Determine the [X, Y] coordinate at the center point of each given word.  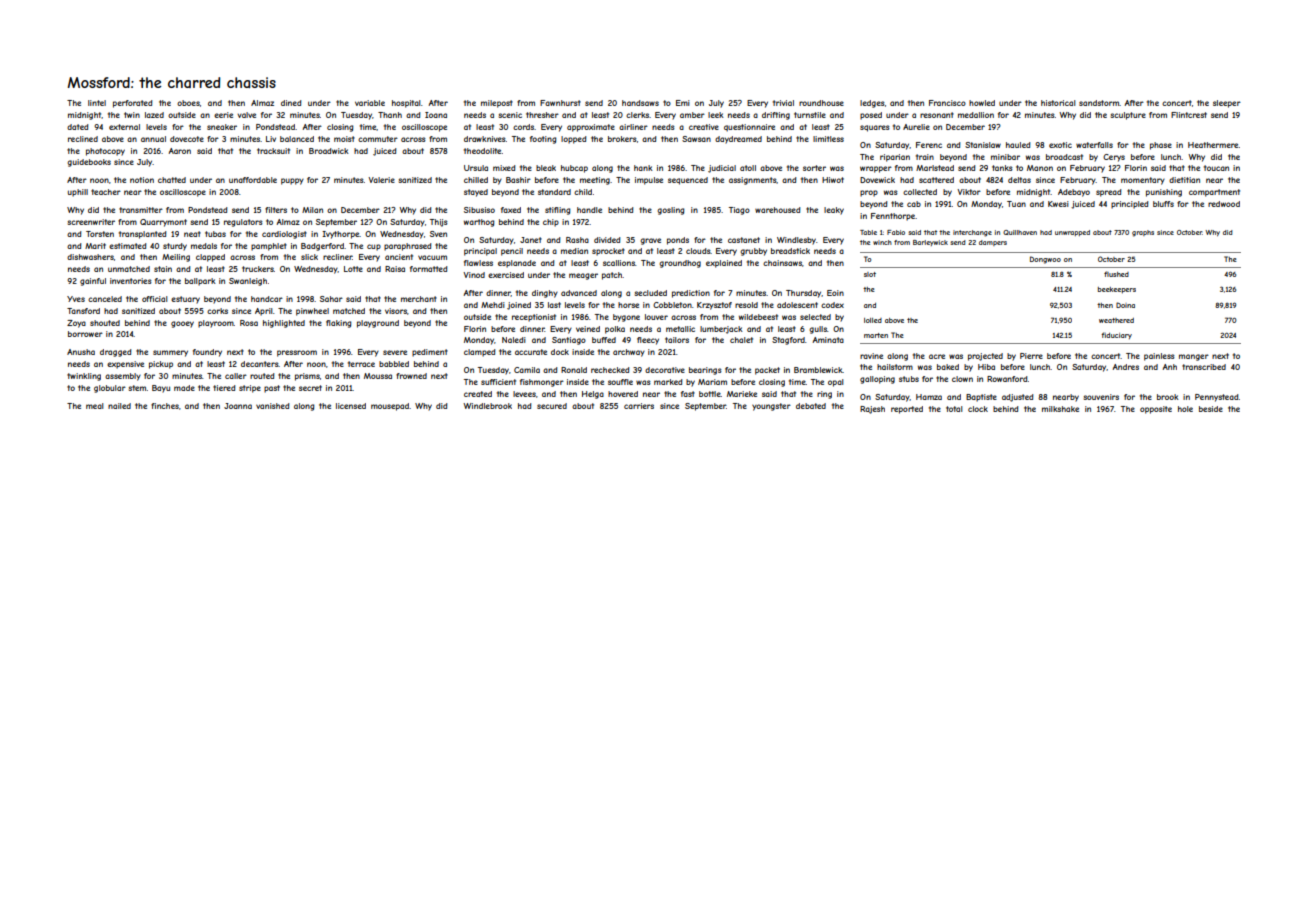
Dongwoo [1045, 260]
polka [615, 330]
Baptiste [981, 398]
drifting [776, 116]
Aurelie [916, 127]
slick [309, 257]
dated [77, 127]
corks [217, 311]
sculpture [1128, 116]
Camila [527, 370]
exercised [506, 275]
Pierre [1031, 356]
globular [110, 389]
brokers [622, 139]
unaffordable [253, 180]
